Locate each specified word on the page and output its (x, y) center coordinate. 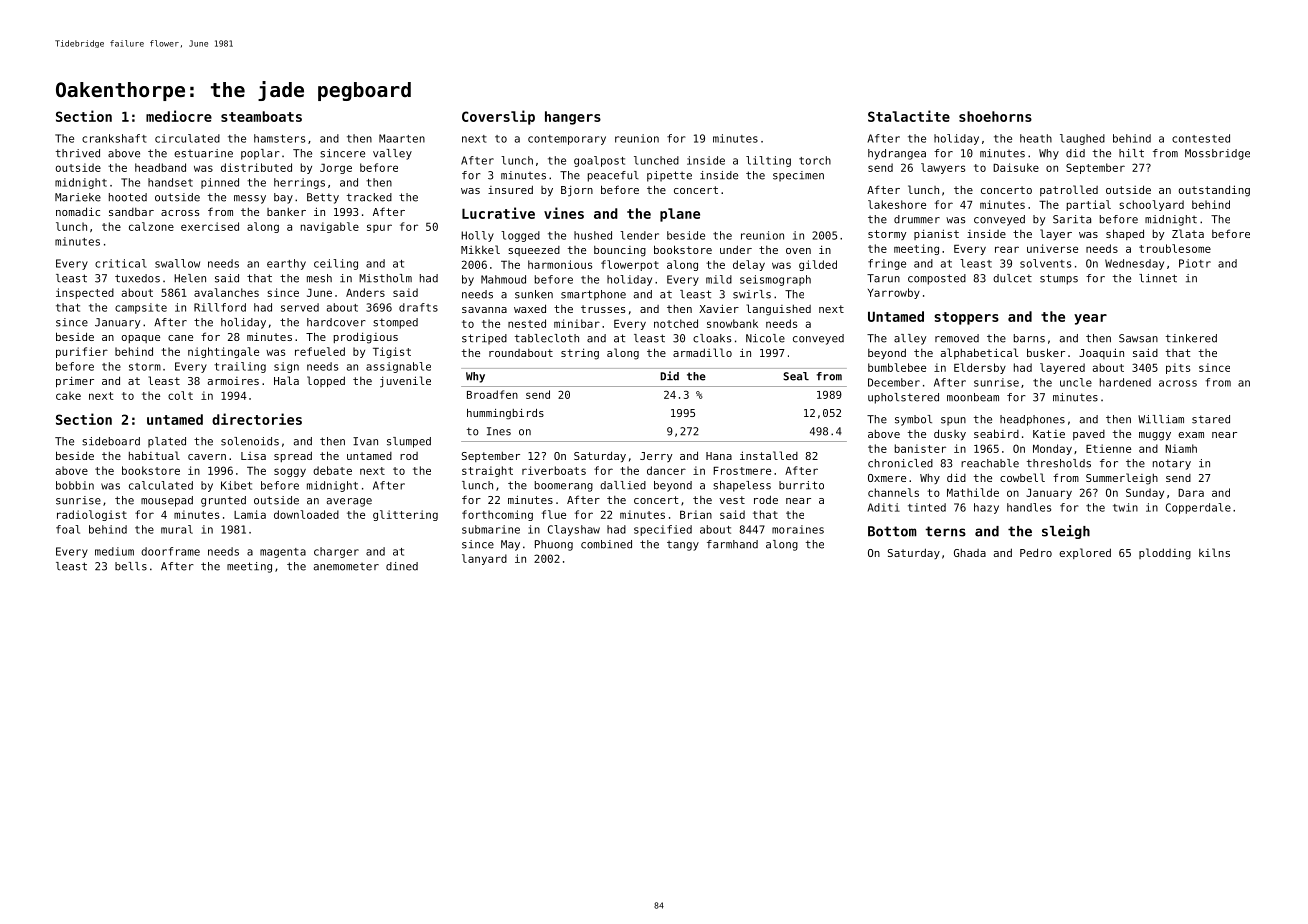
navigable (330, 227)
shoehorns (995, 116)
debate (332, 470)
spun (953, 421)
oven (798, 251)
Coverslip (498, 117)
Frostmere (742, 470)
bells (131, 566)
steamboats (261, 116)
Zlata (1188, 233)
